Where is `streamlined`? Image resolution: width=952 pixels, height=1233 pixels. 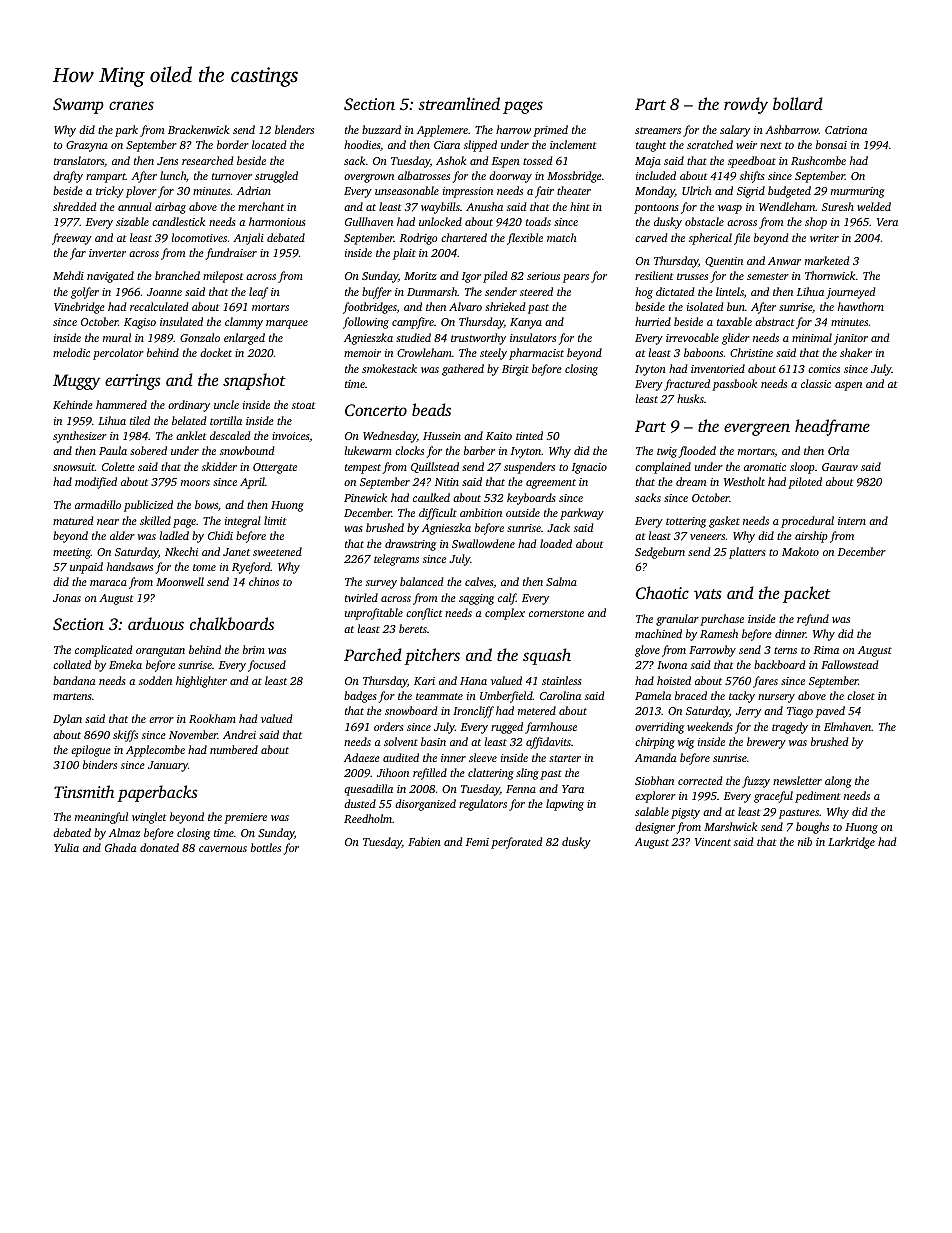
streamlined is located at coordinates (459, 103).
